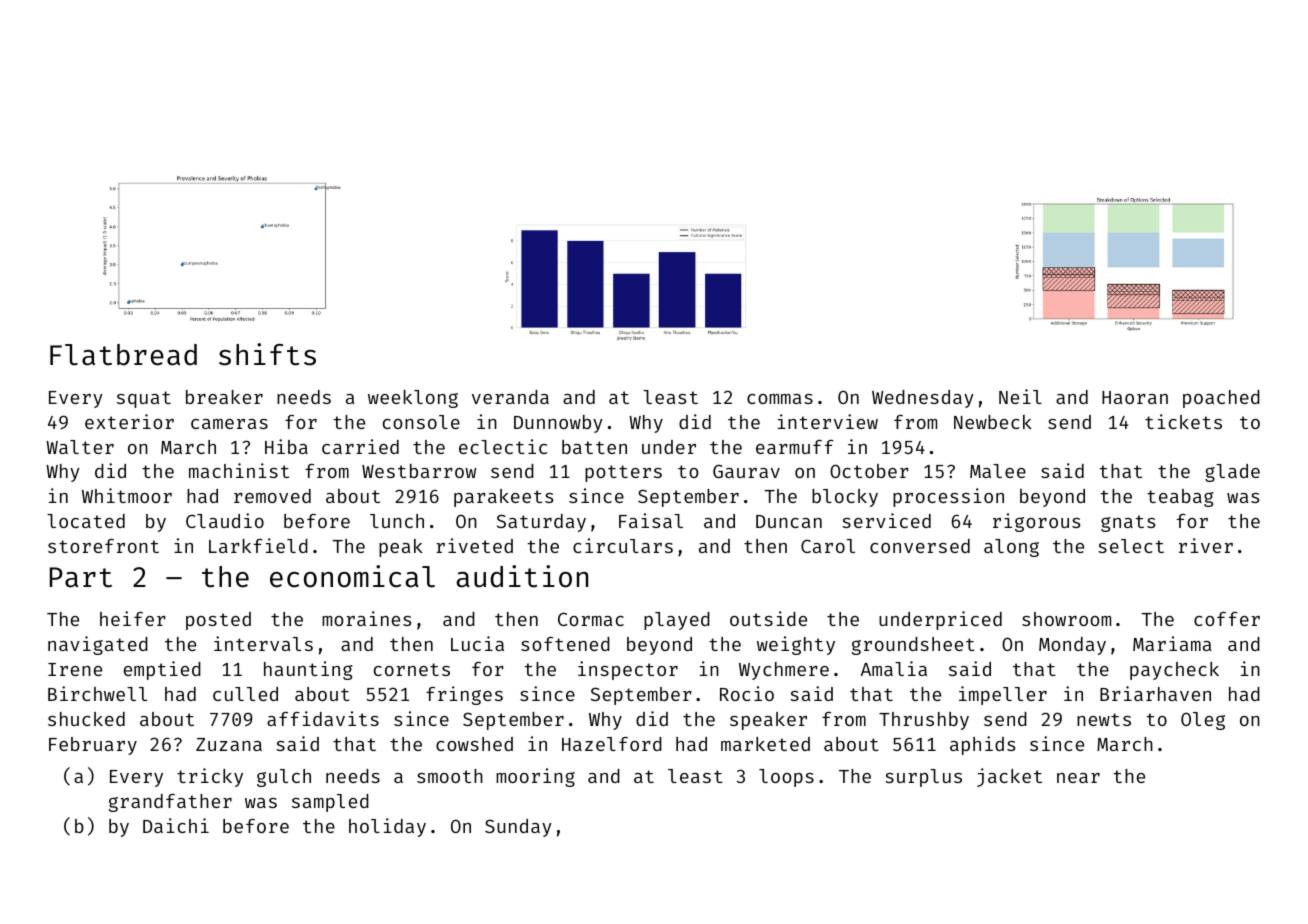  Describe the element at coordinates (210, 777) in the image. I see `tricky` at that location.
